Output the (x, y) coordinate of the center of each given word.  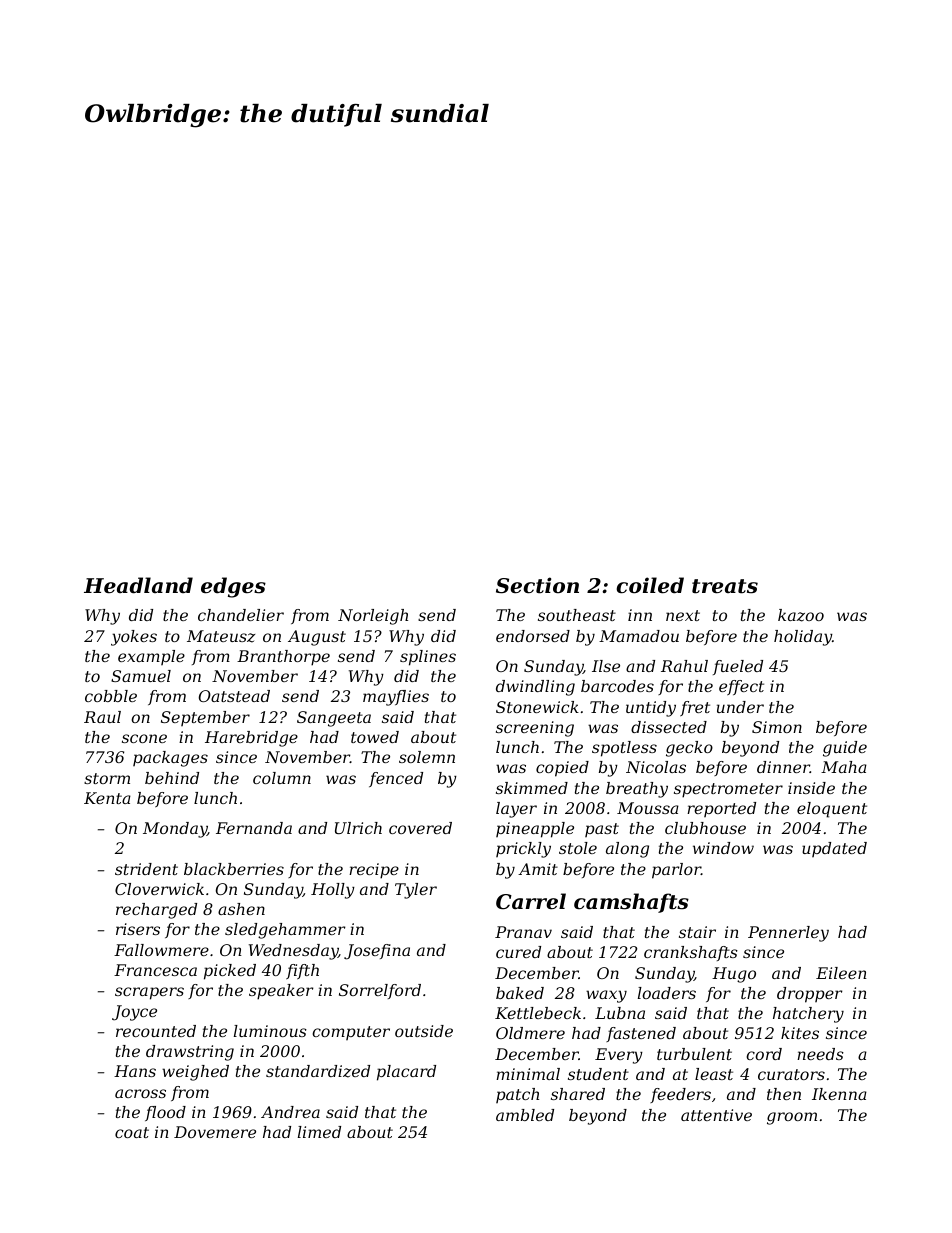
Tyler (416, 891)
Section (537, 585)
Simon (777, 727)
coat (132, 1132)
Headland (138, 585)
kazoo (801, 615)
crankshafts (691, 953)
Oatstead (234, 696)
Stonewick (537, 707)
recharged (156, 911)
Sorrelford (380, 991)
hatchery (808, 1015)
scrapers (149, 993)
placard (406, 1073)
